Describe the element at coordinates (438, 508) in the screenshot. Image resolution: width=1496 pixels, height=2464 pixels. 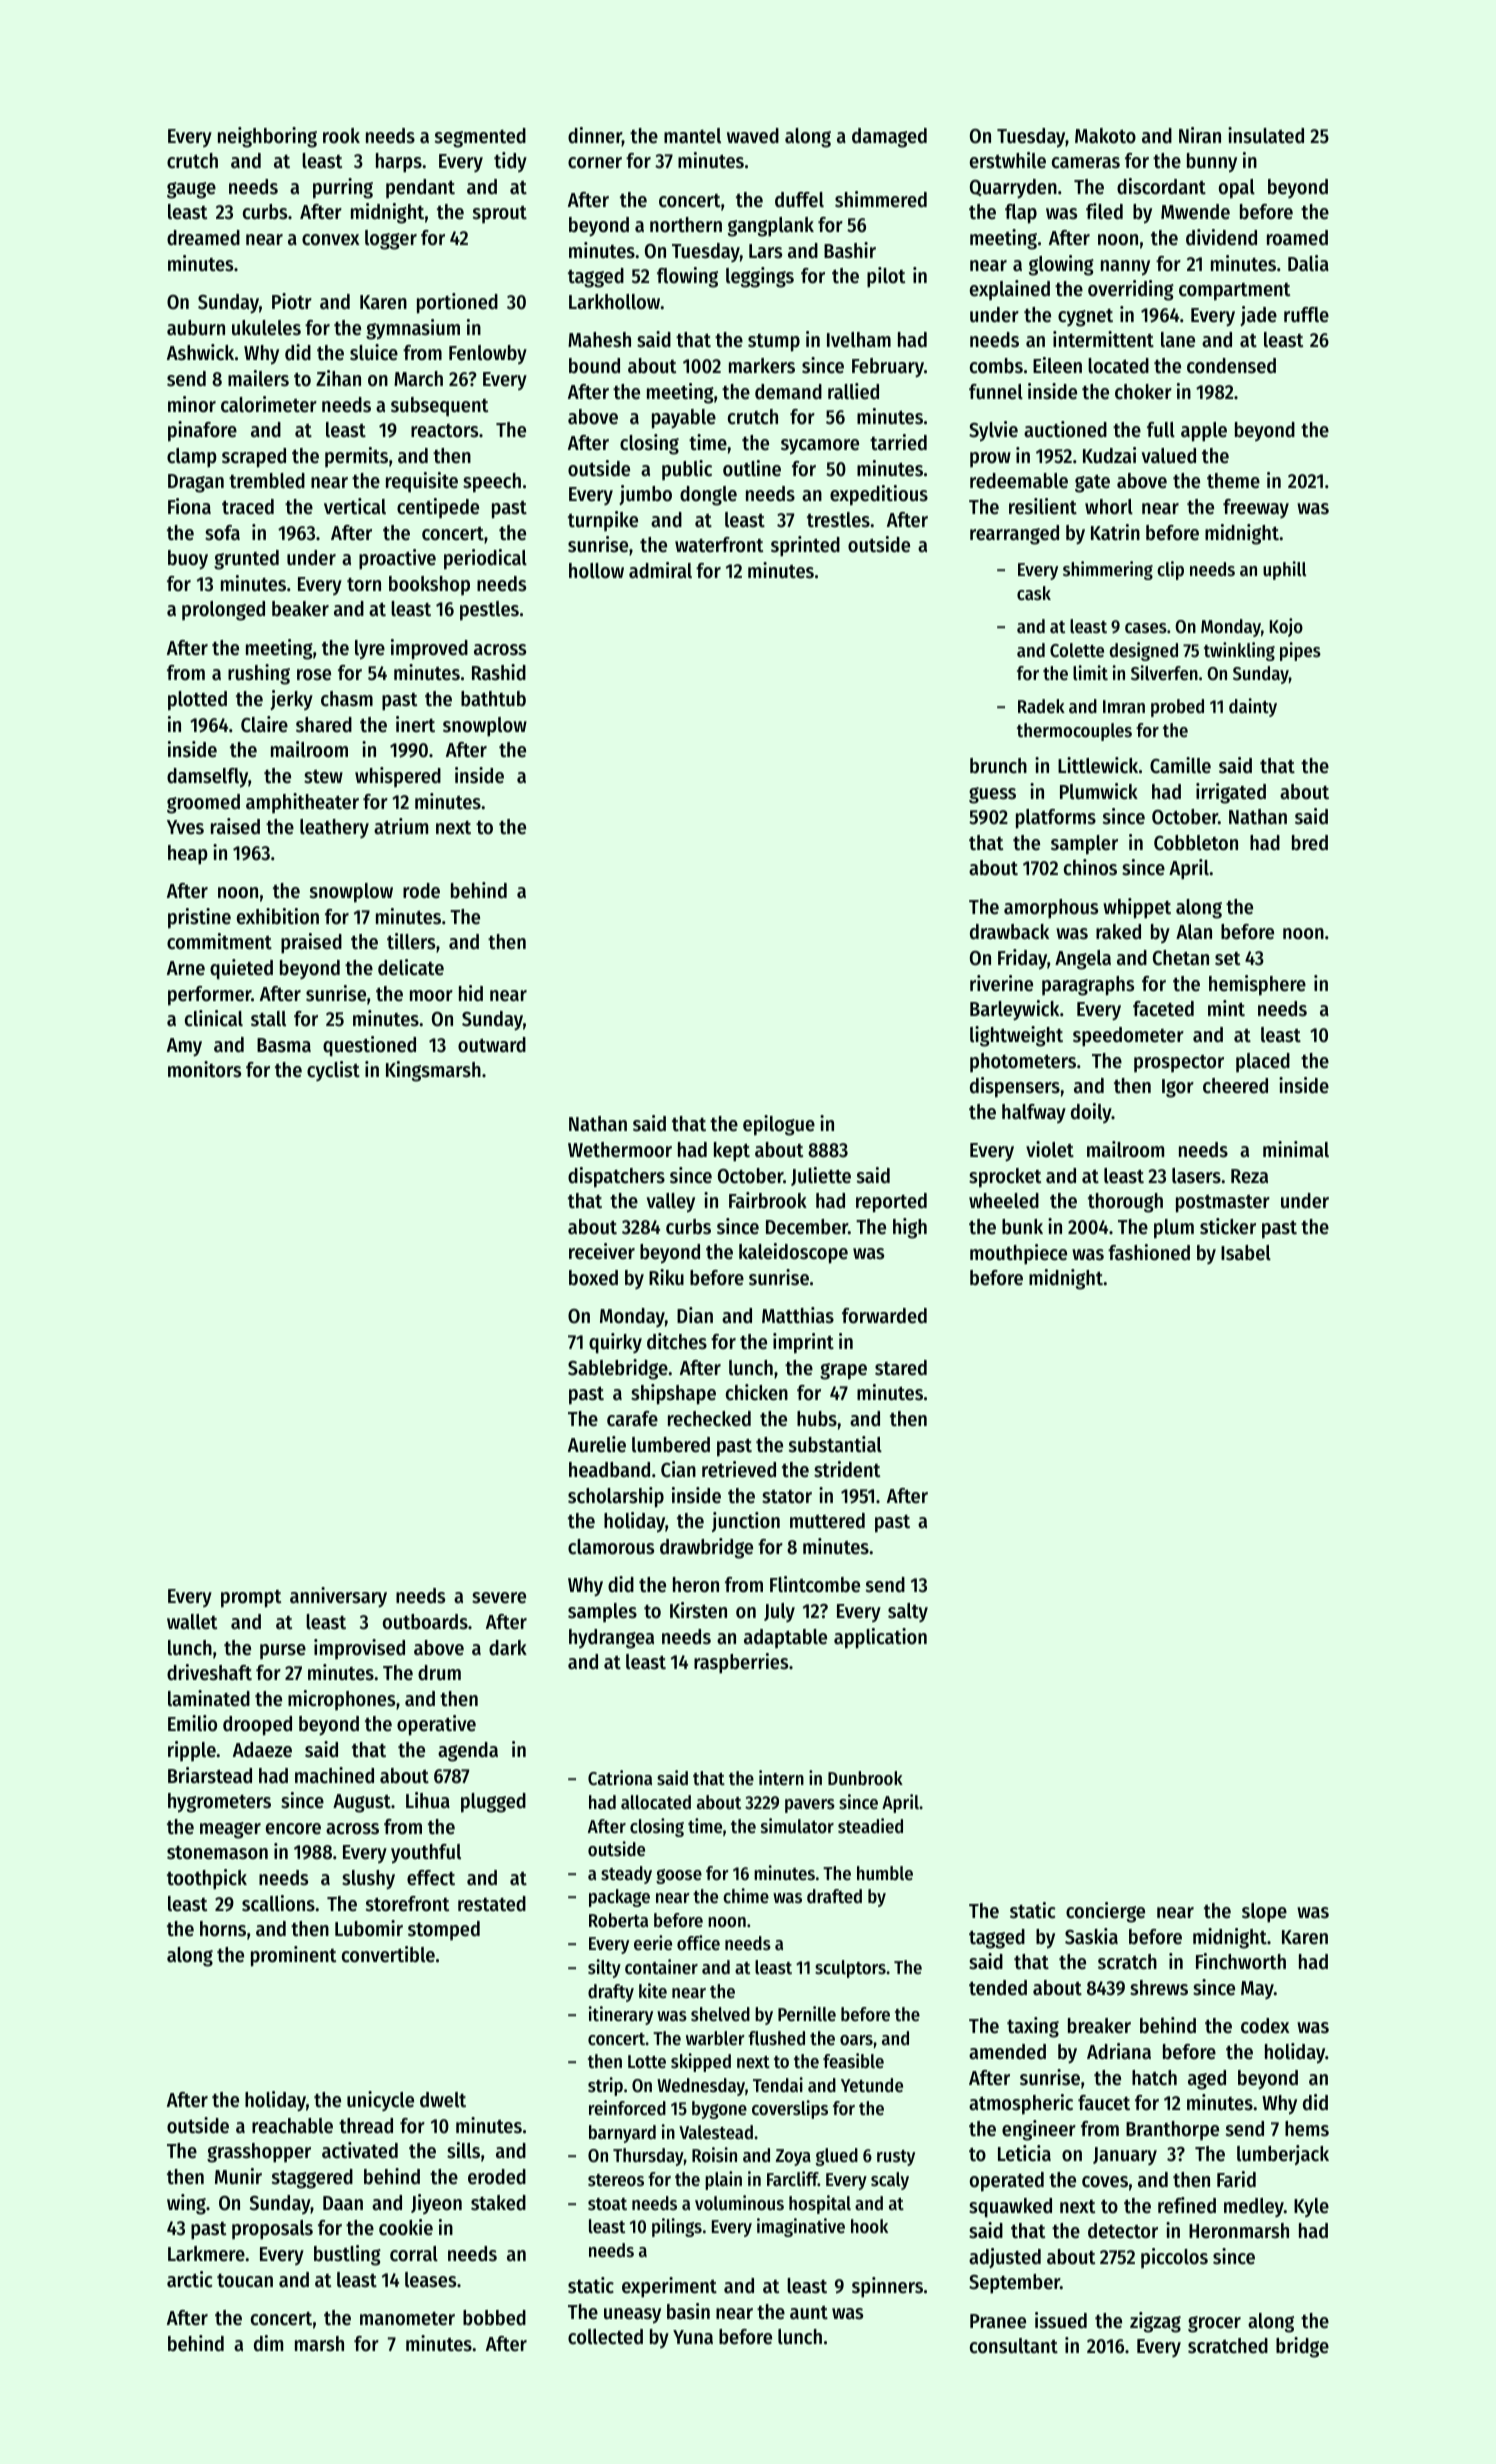
I see `centipede` at that location.
